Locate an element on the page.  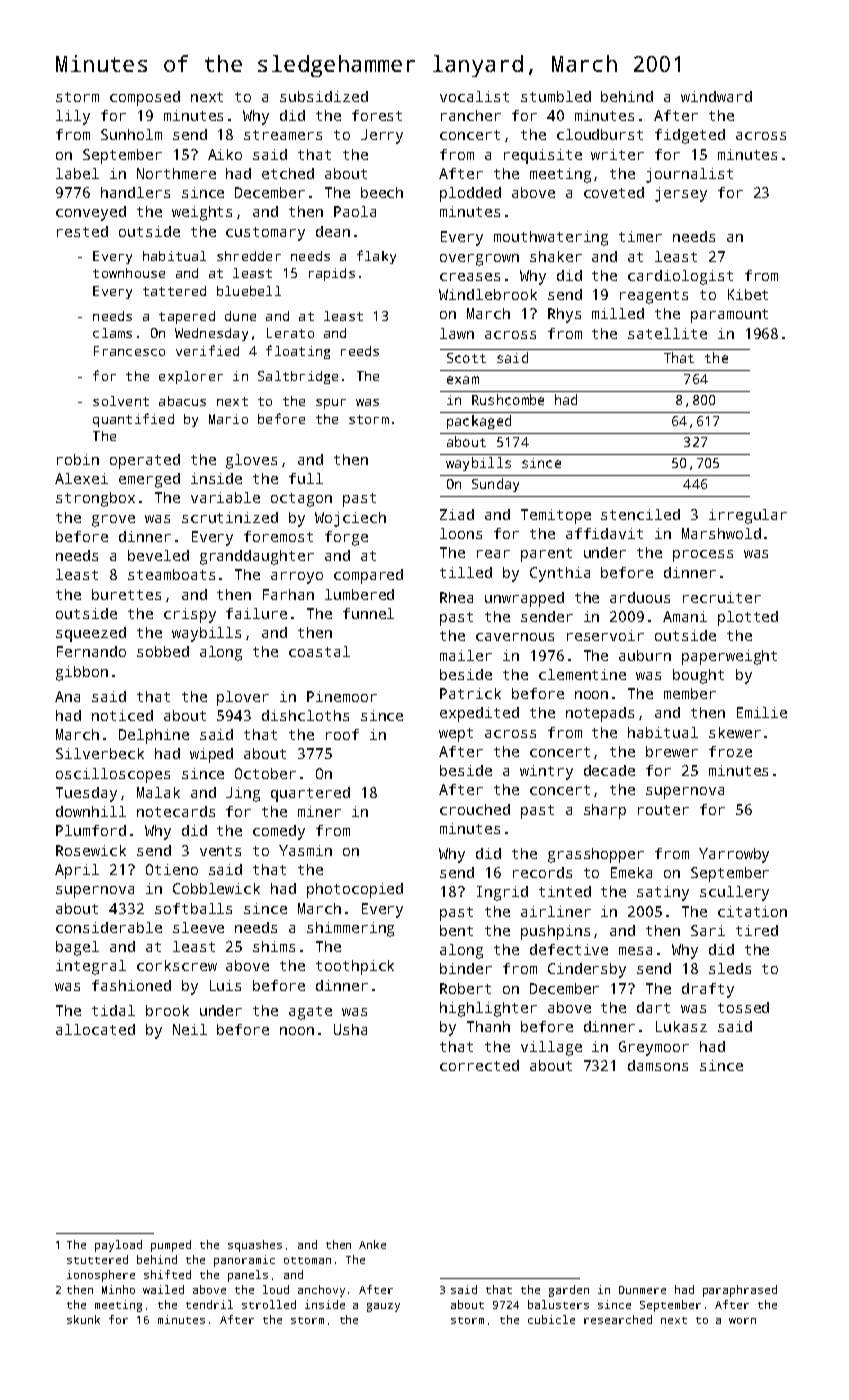
stumbled is located at coordinates (556, 96).
